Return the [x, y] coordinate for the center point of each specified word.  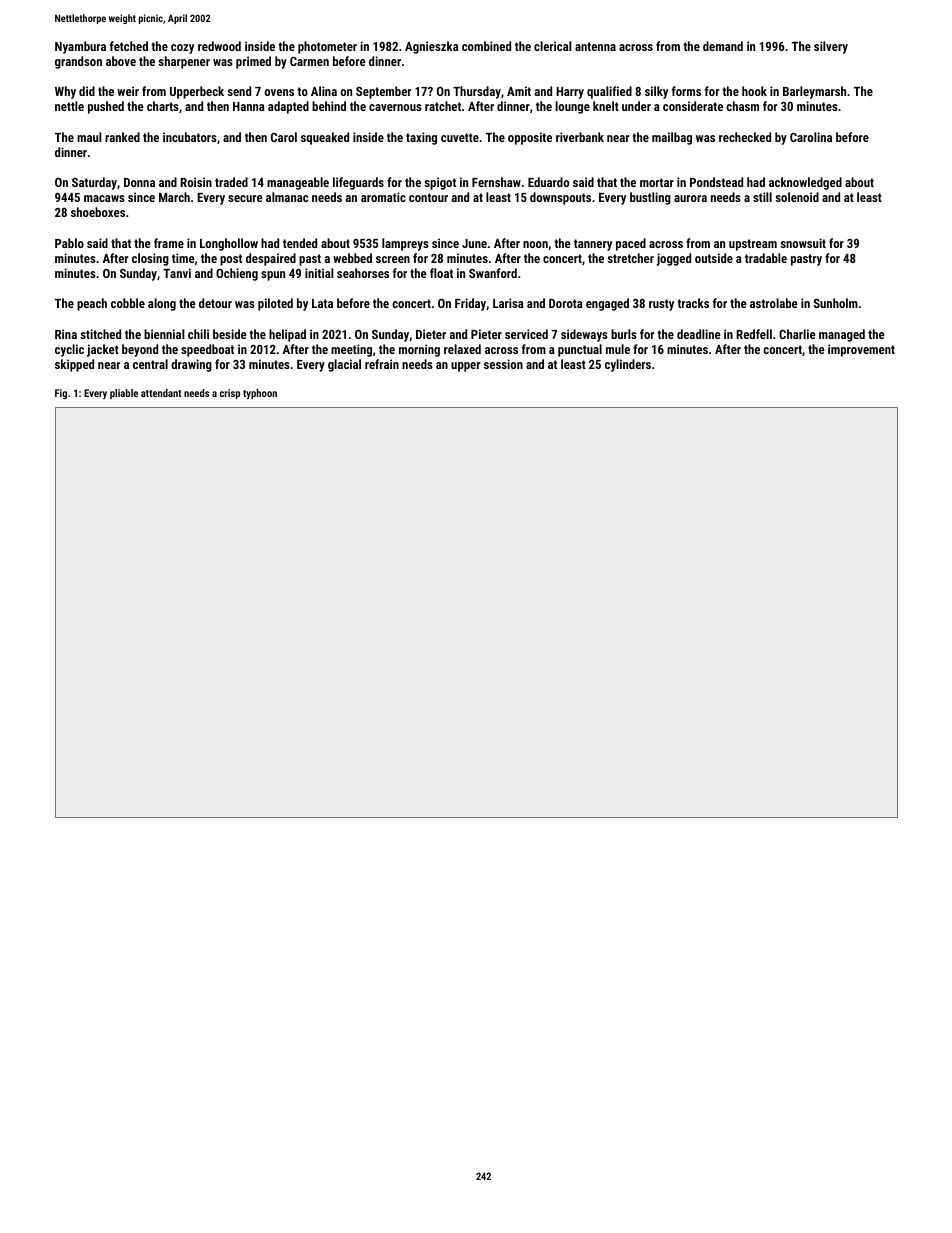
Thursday [477, 92]
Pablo [69, 243]
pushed [106, 107]
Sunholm [836, 303]
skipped [74, 365]
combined [486, 46]
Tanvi [177, 273]
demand [723, 46]
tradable [766, 258]
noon [535, 244]
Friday [470, 304]
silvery [831, 47]
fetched [129, 46]
